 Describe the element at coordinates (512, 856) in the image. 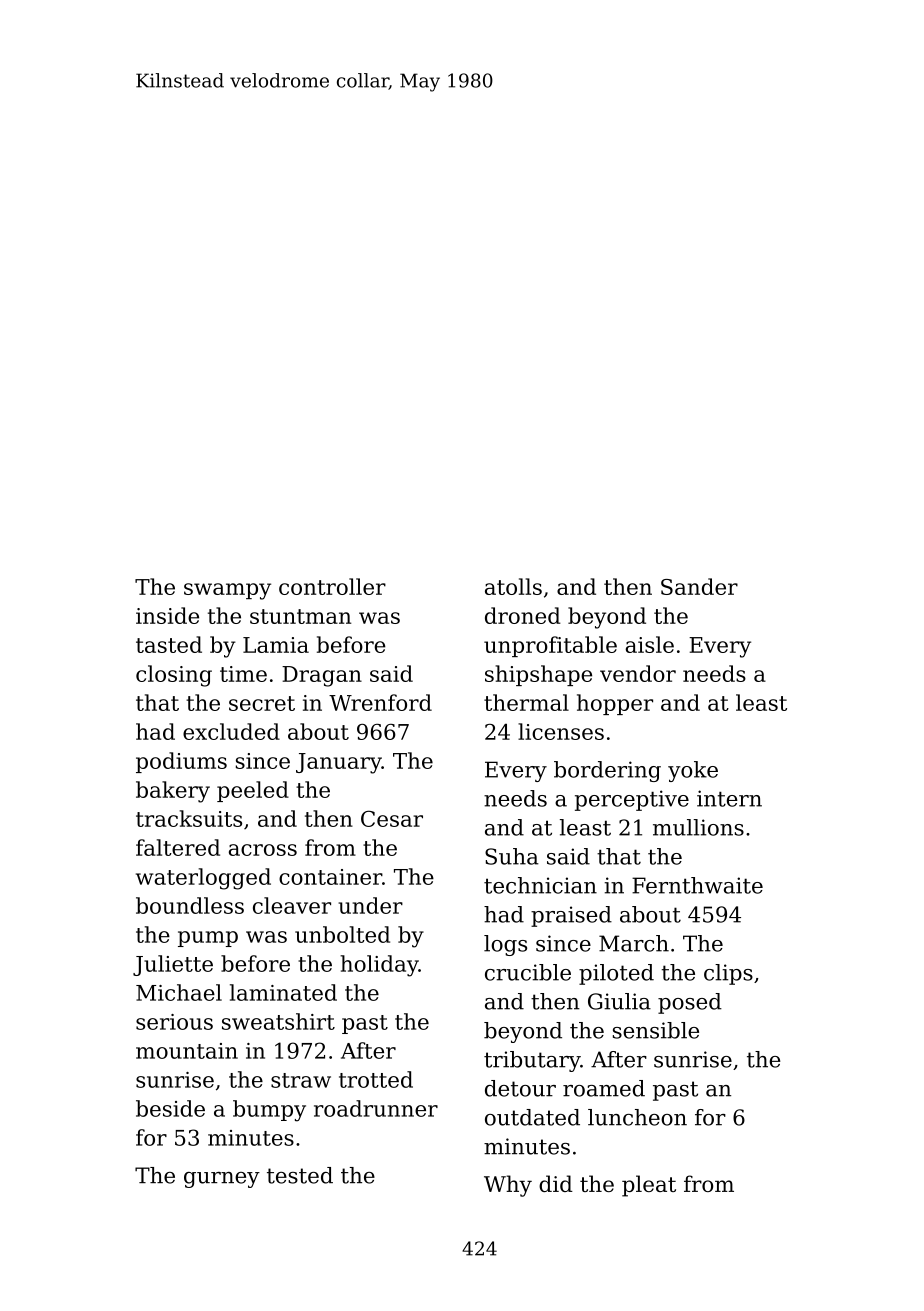

I see `Suha` at that location.
